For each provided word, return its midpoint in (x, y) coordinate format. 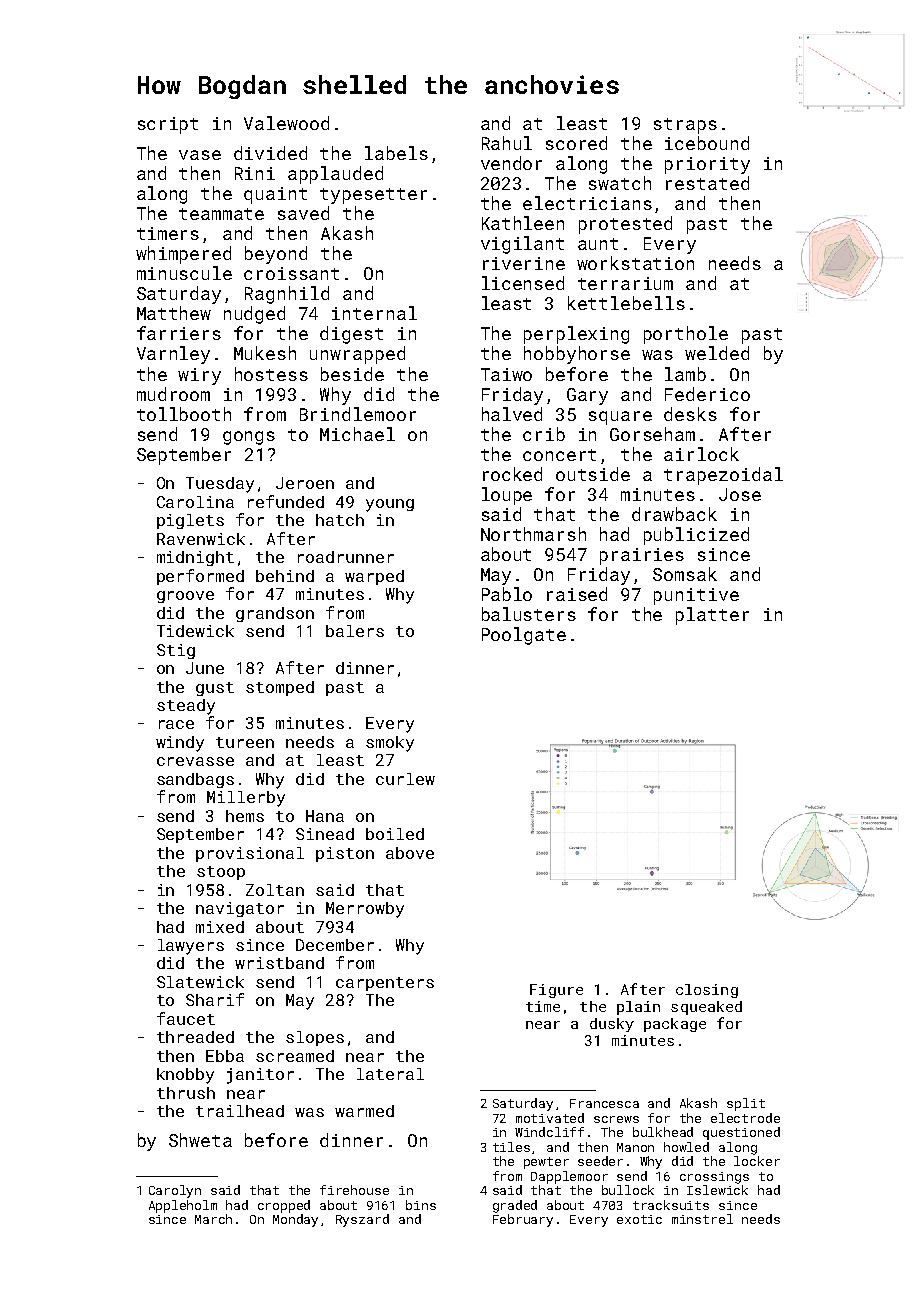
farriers (179, 333)
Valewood (286, 123)
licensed (523, 283)
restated (707, 183)
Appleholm (183, 1206)
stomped (280, 688)
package (675, 1025)
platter (712, 616)
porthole (686, 335)
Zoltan (275, 890)
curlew (405, 779)
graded (515, 1206)
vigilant (522, 245)
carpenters (385, 984)
